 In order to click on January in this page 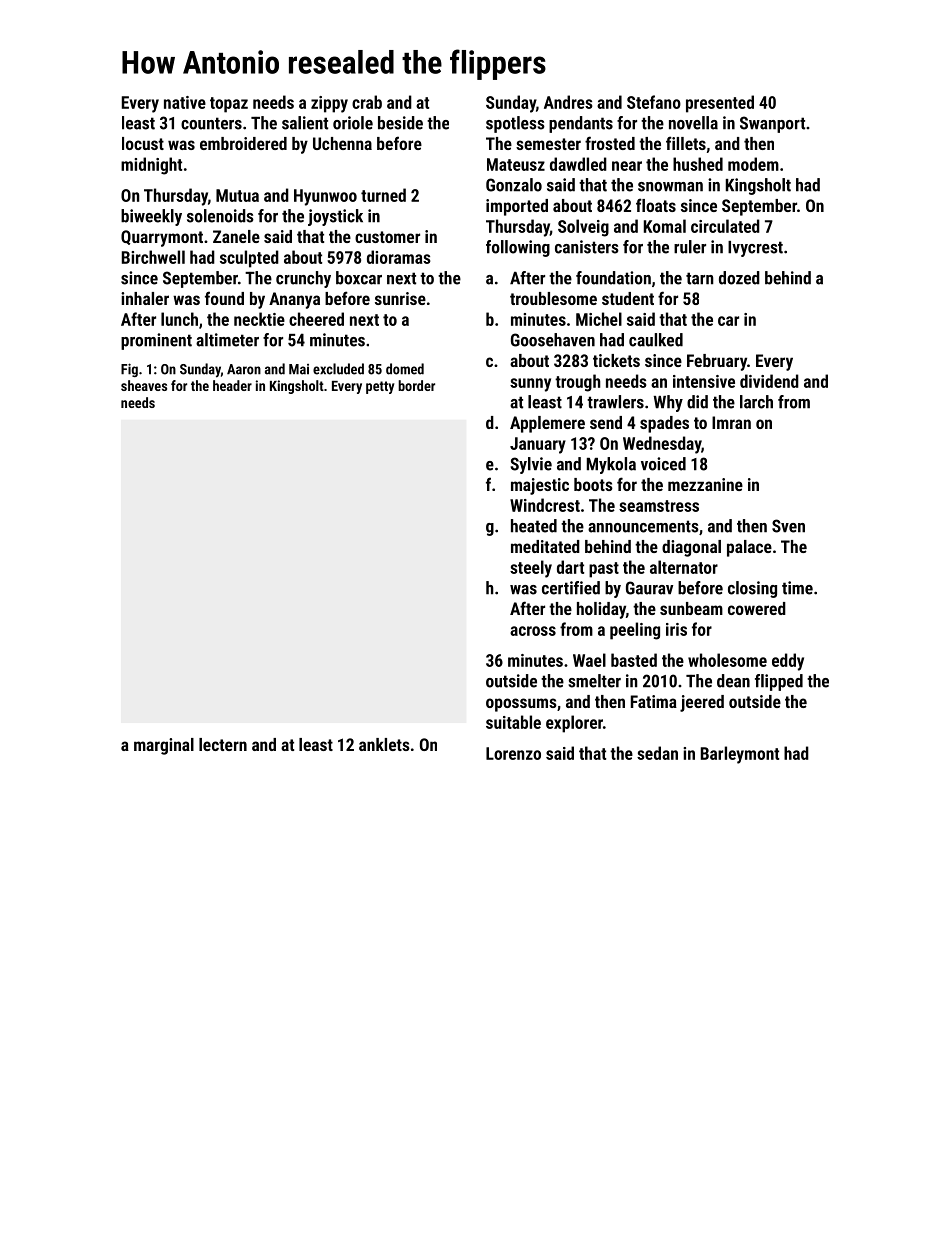, I will do `click(538, 445)`.
